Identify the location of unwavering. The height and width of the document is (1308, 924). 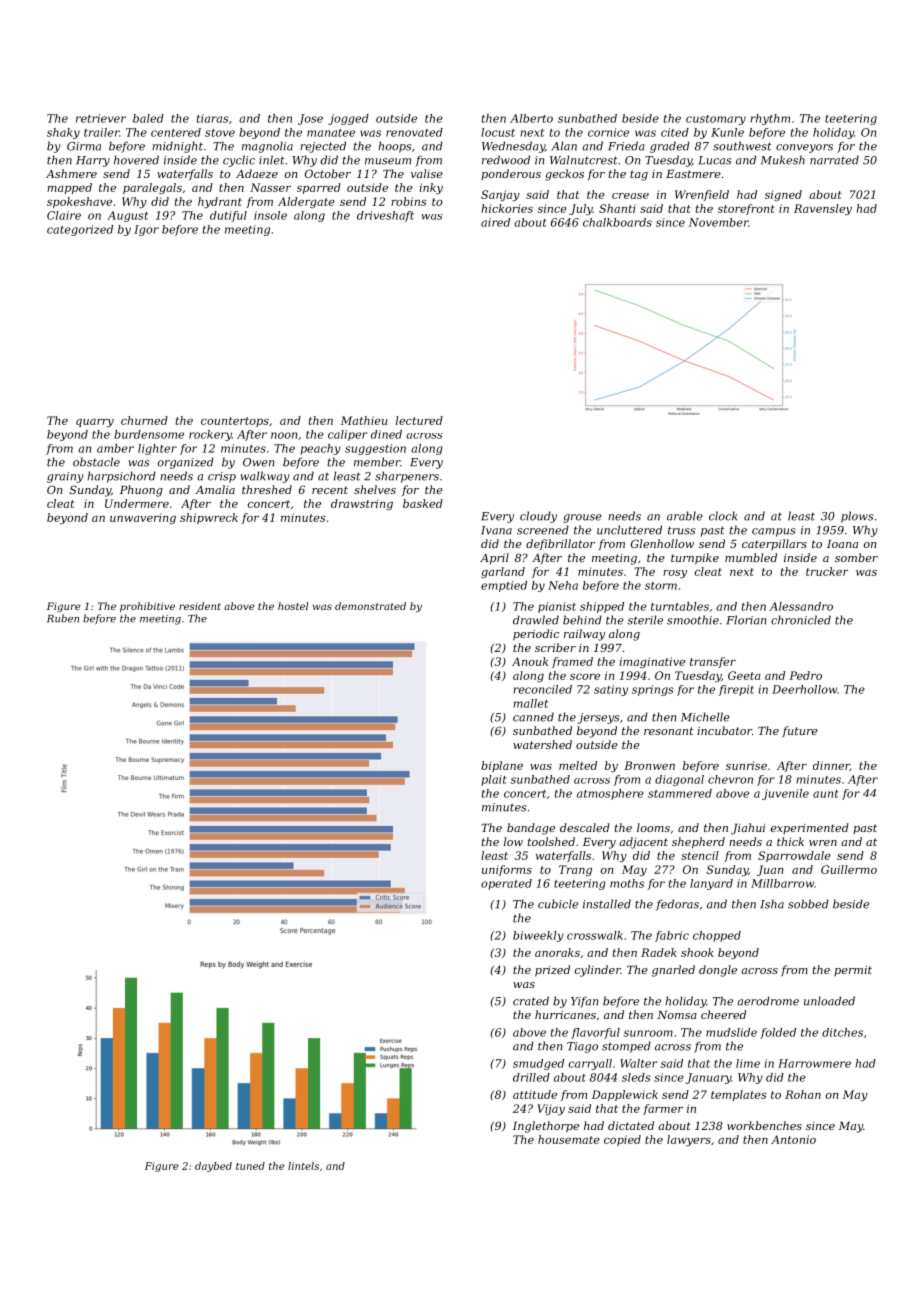
(143, 519).
